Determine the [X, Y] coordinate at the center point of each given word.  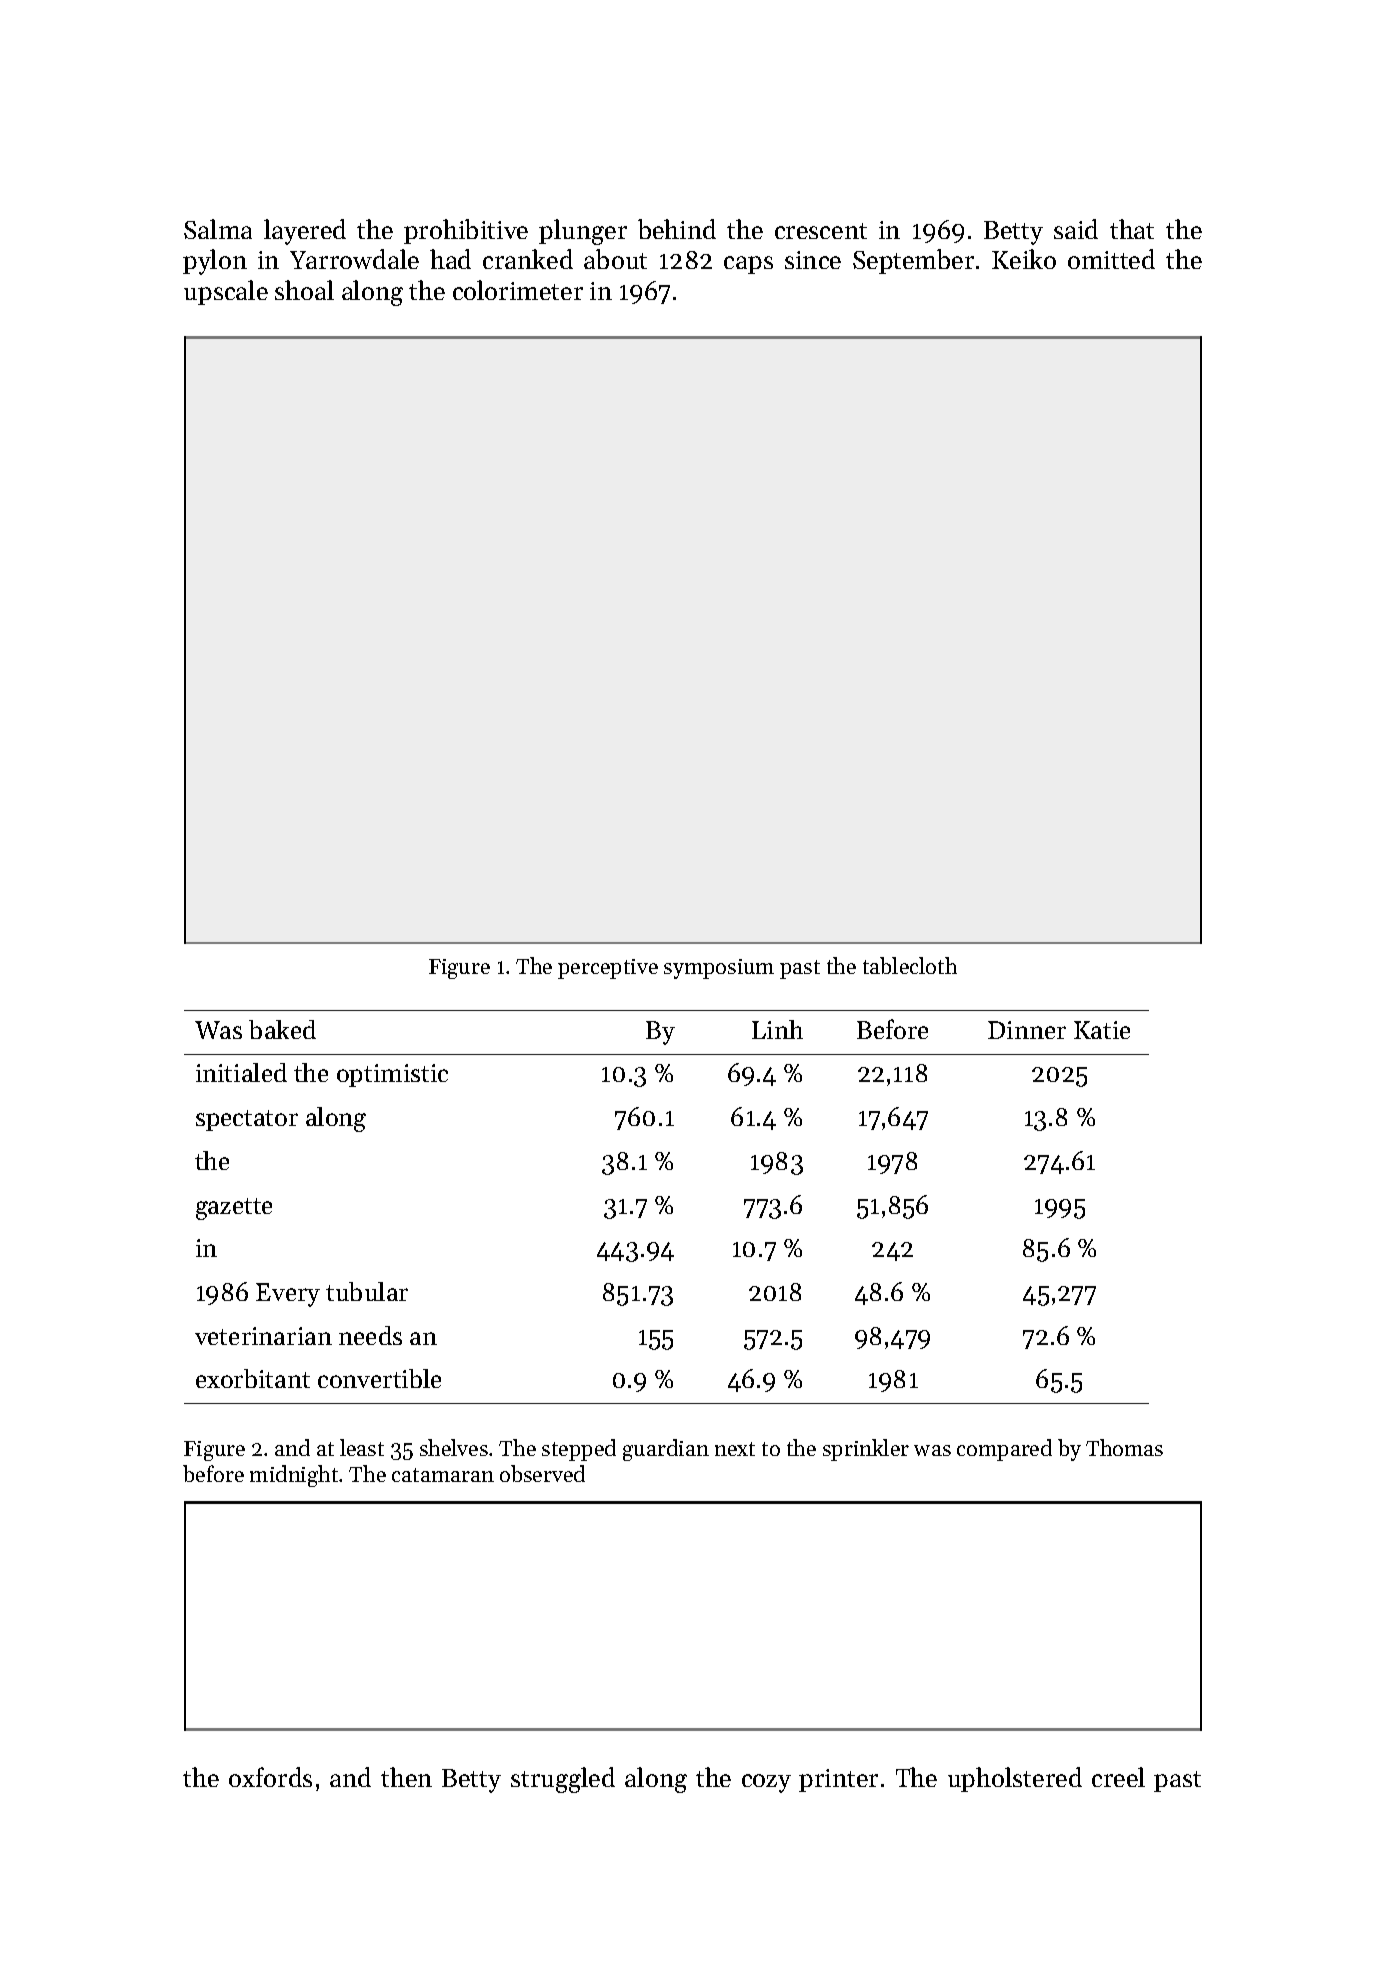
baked [282, 1029]
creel [1118, 1777]
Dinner [1027, 1030]
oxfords [270, 1777]
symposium [719, 969]
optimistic [392, 1075]
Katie [1102, 1030]
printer [838, 1780]
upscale [226, 292]
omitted [1111, 259]
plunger [583, 232]
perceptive [608, 969]
